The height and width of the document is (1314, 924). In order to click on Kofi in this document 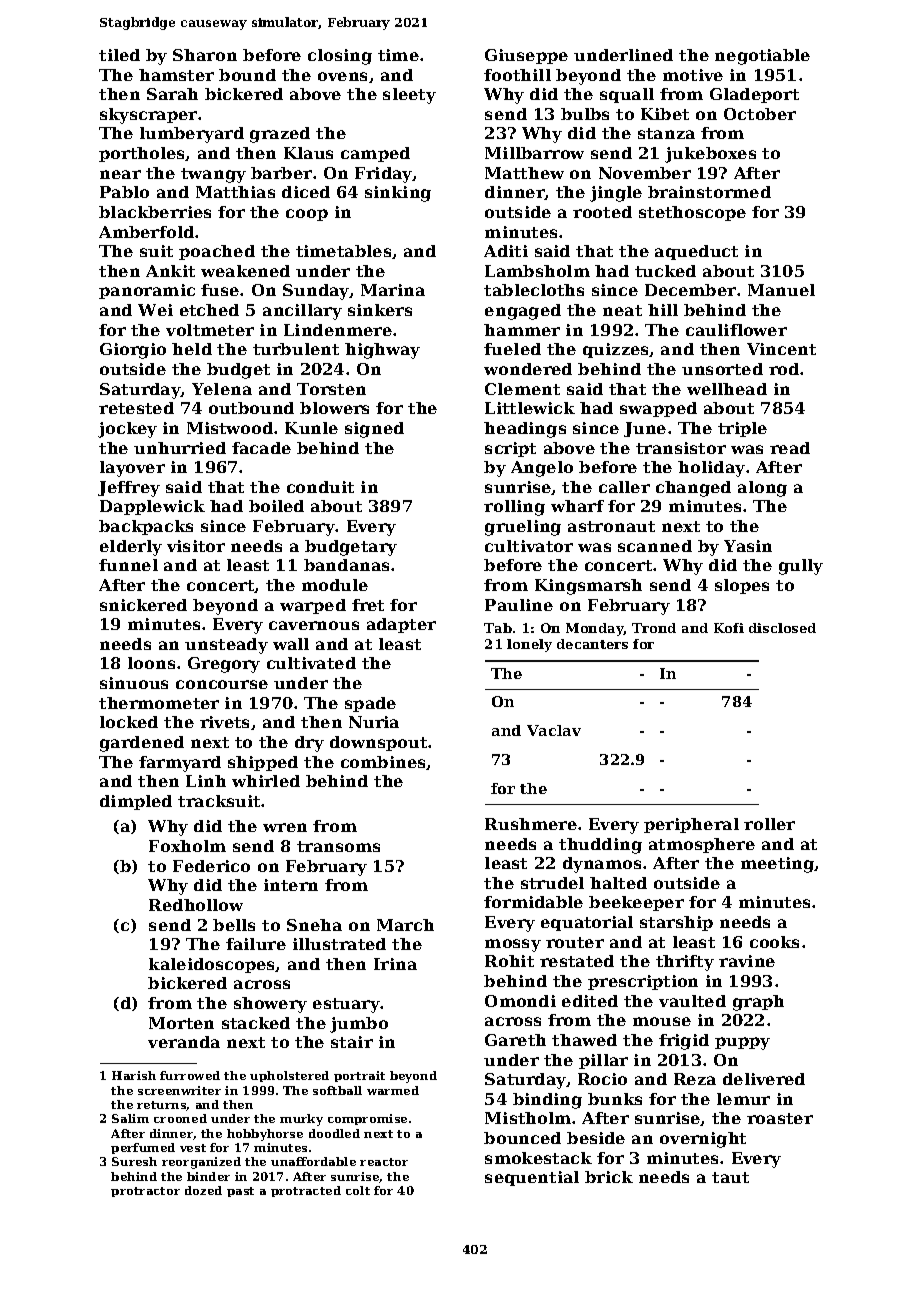, I will do `click(729, 628)`.
